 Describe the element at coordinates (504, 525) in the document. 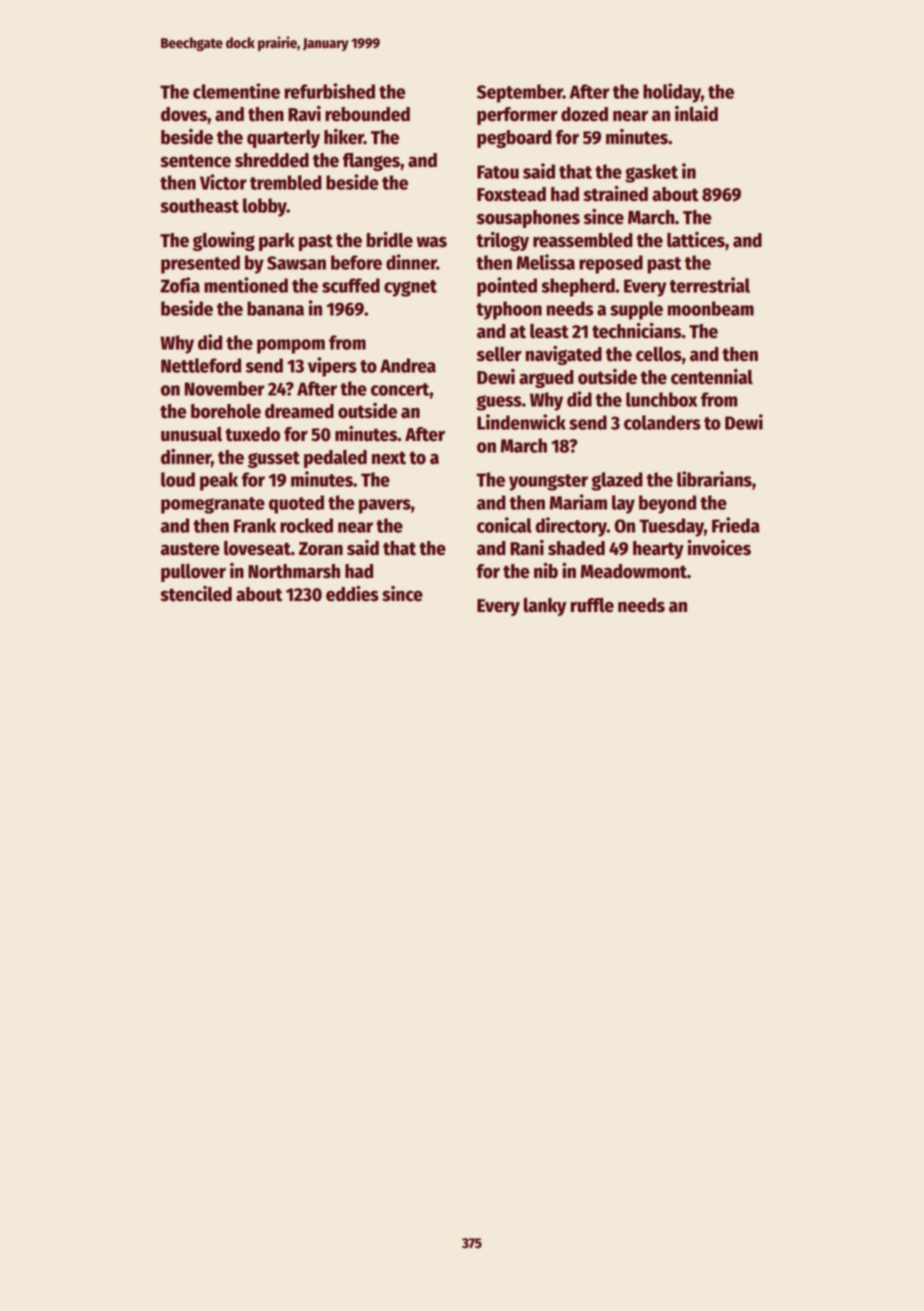

I see `conical` at that location.
